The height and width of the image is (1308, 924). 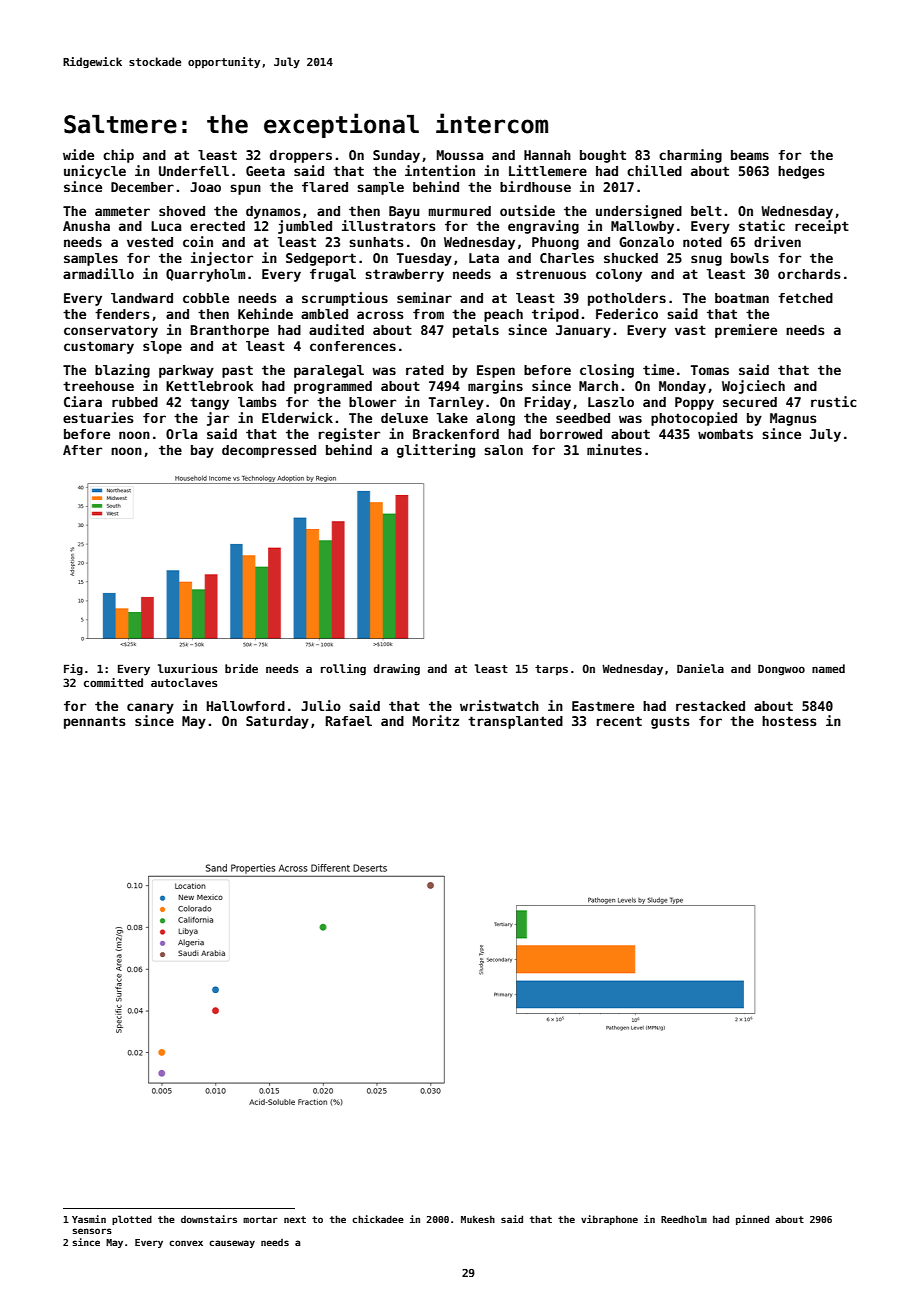 What do you see at coordinates (343, 670) in the image?
I see `rolling` at bounding box center [343, 670].
